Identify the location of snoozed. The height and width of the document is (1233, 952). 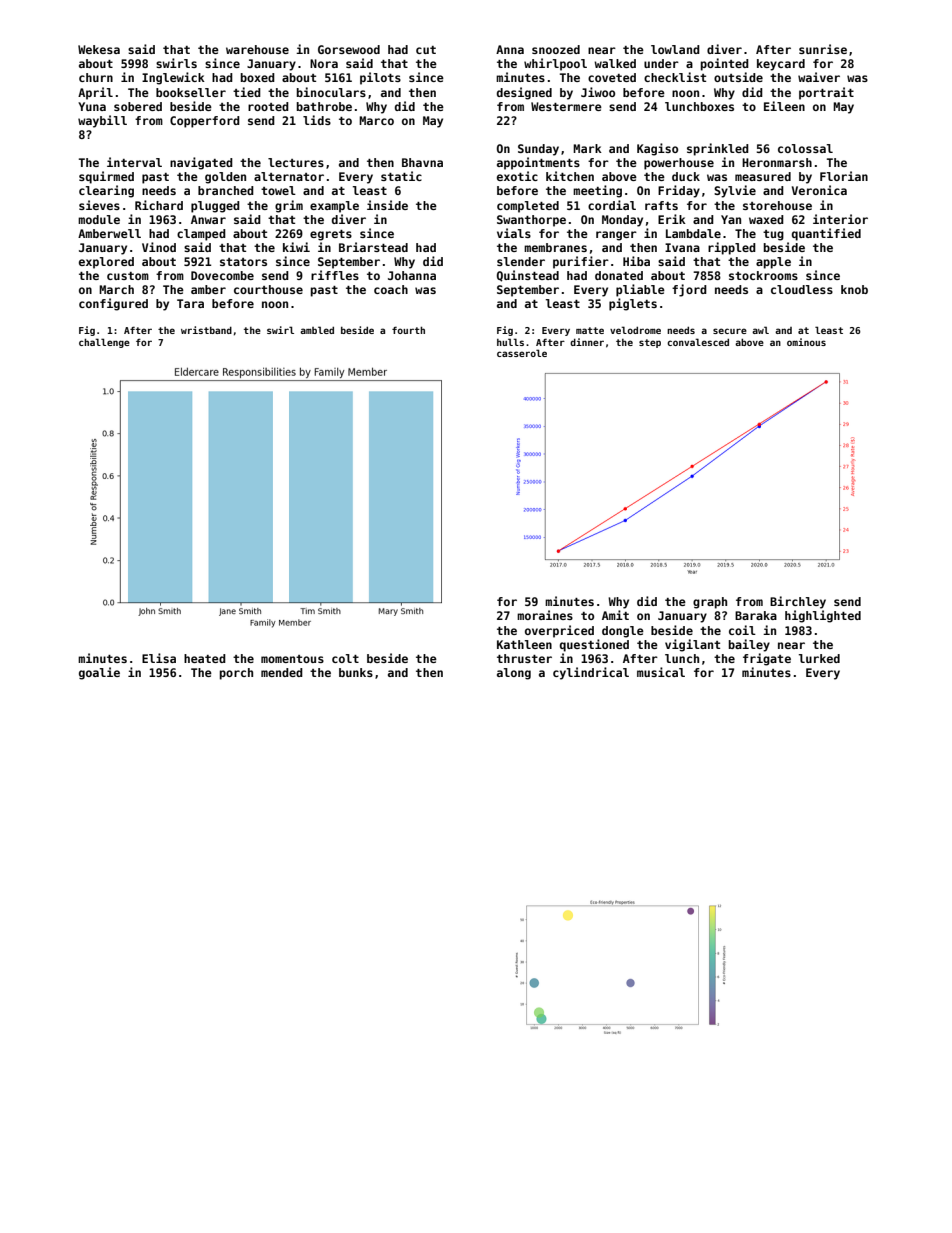
(556, 49).
